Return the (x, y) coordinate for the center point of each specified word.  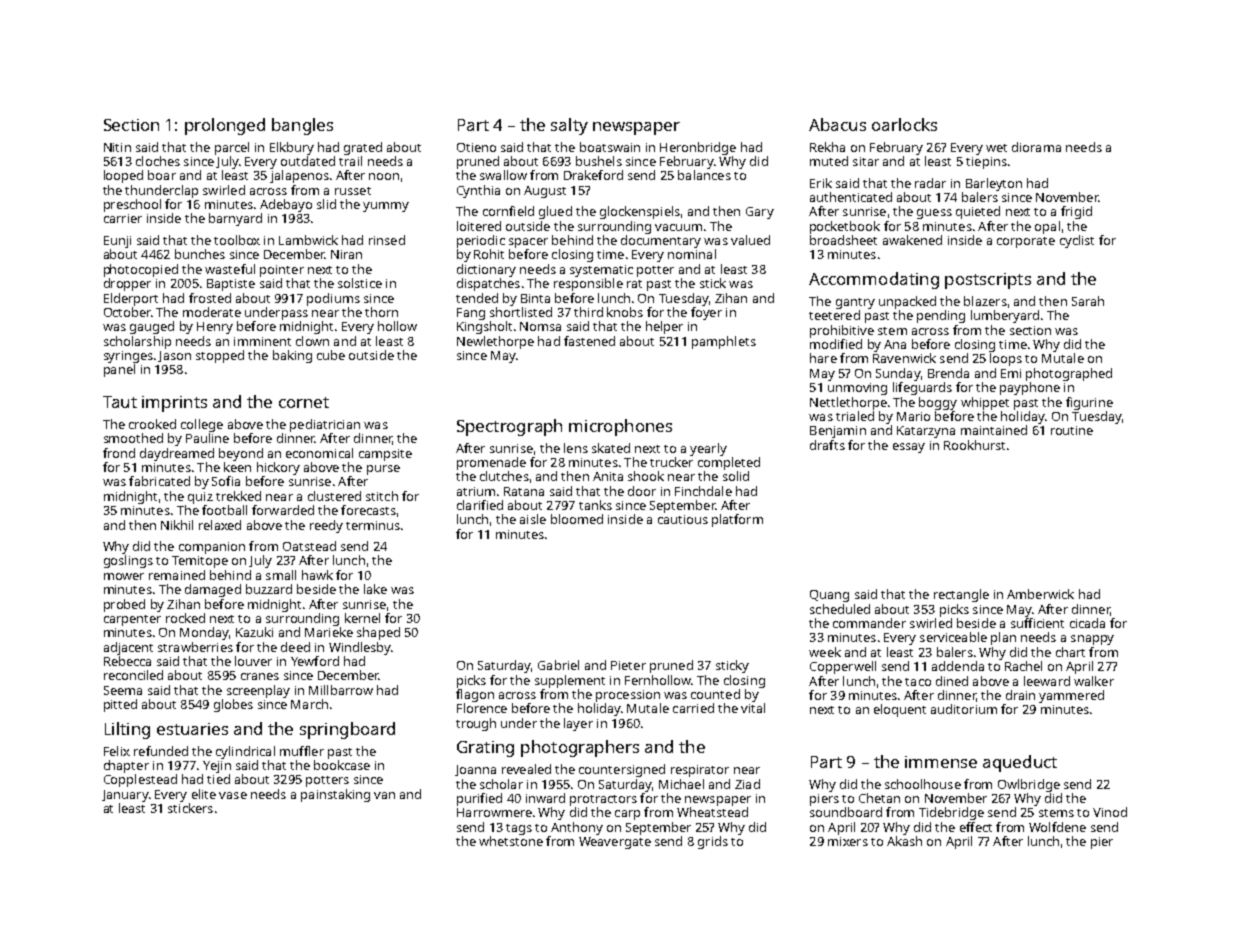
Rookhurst (974, 445)
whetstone (511, 841)
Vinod (1110, 812)
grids (713, 842)
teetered (834, 315)
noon (384, 176)
